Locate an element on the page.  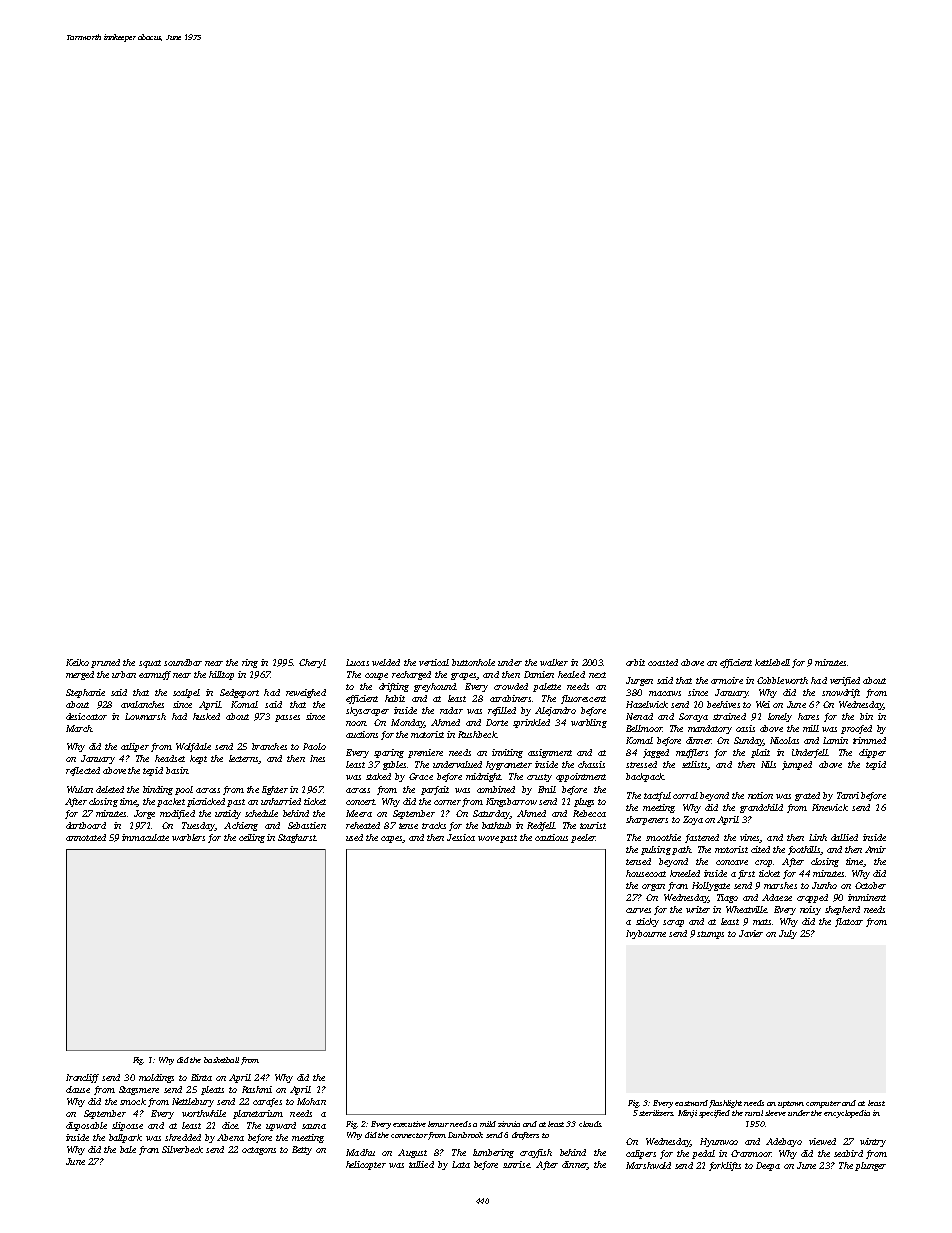
eastward is located at coordinates (691, 1103).
